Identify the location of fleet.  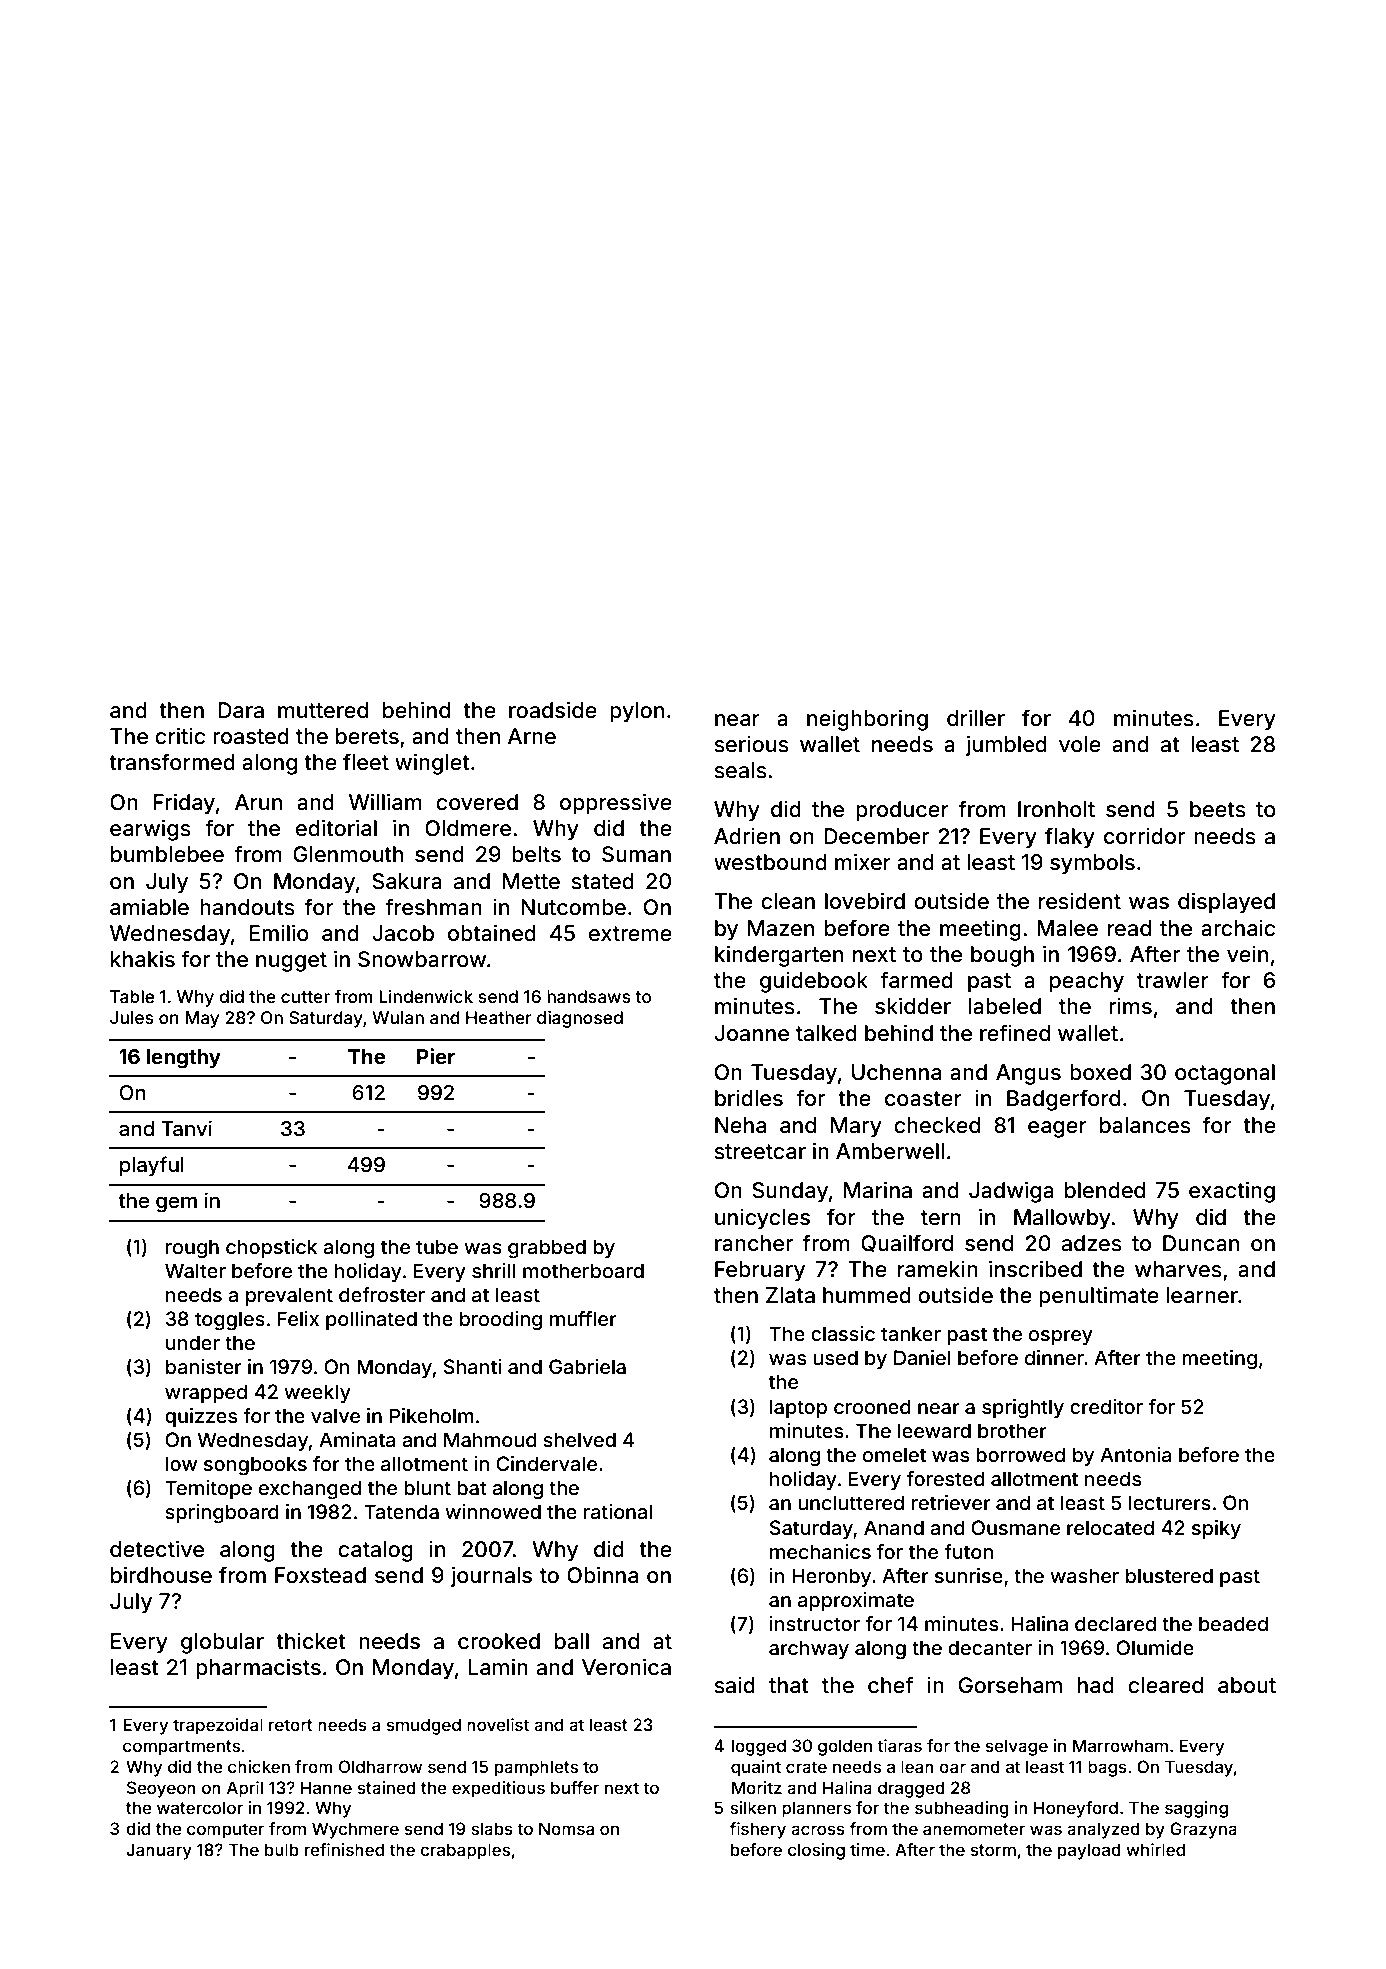
(366, 761).
